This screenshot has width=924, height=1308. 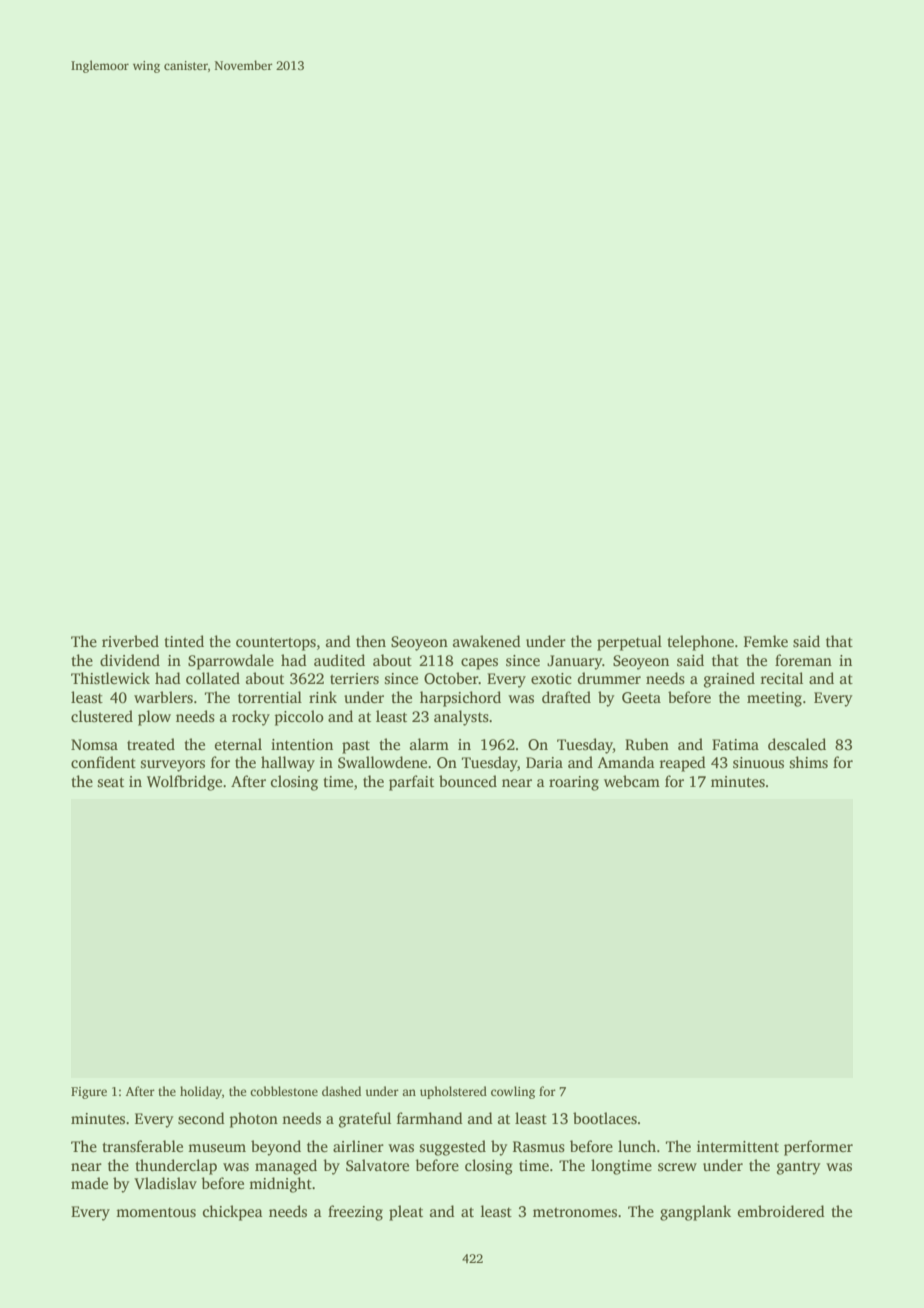 What do you see at coordinates (130, 641) in the screenshot?
I see `riverbed` at bounding box center [130, 641].
